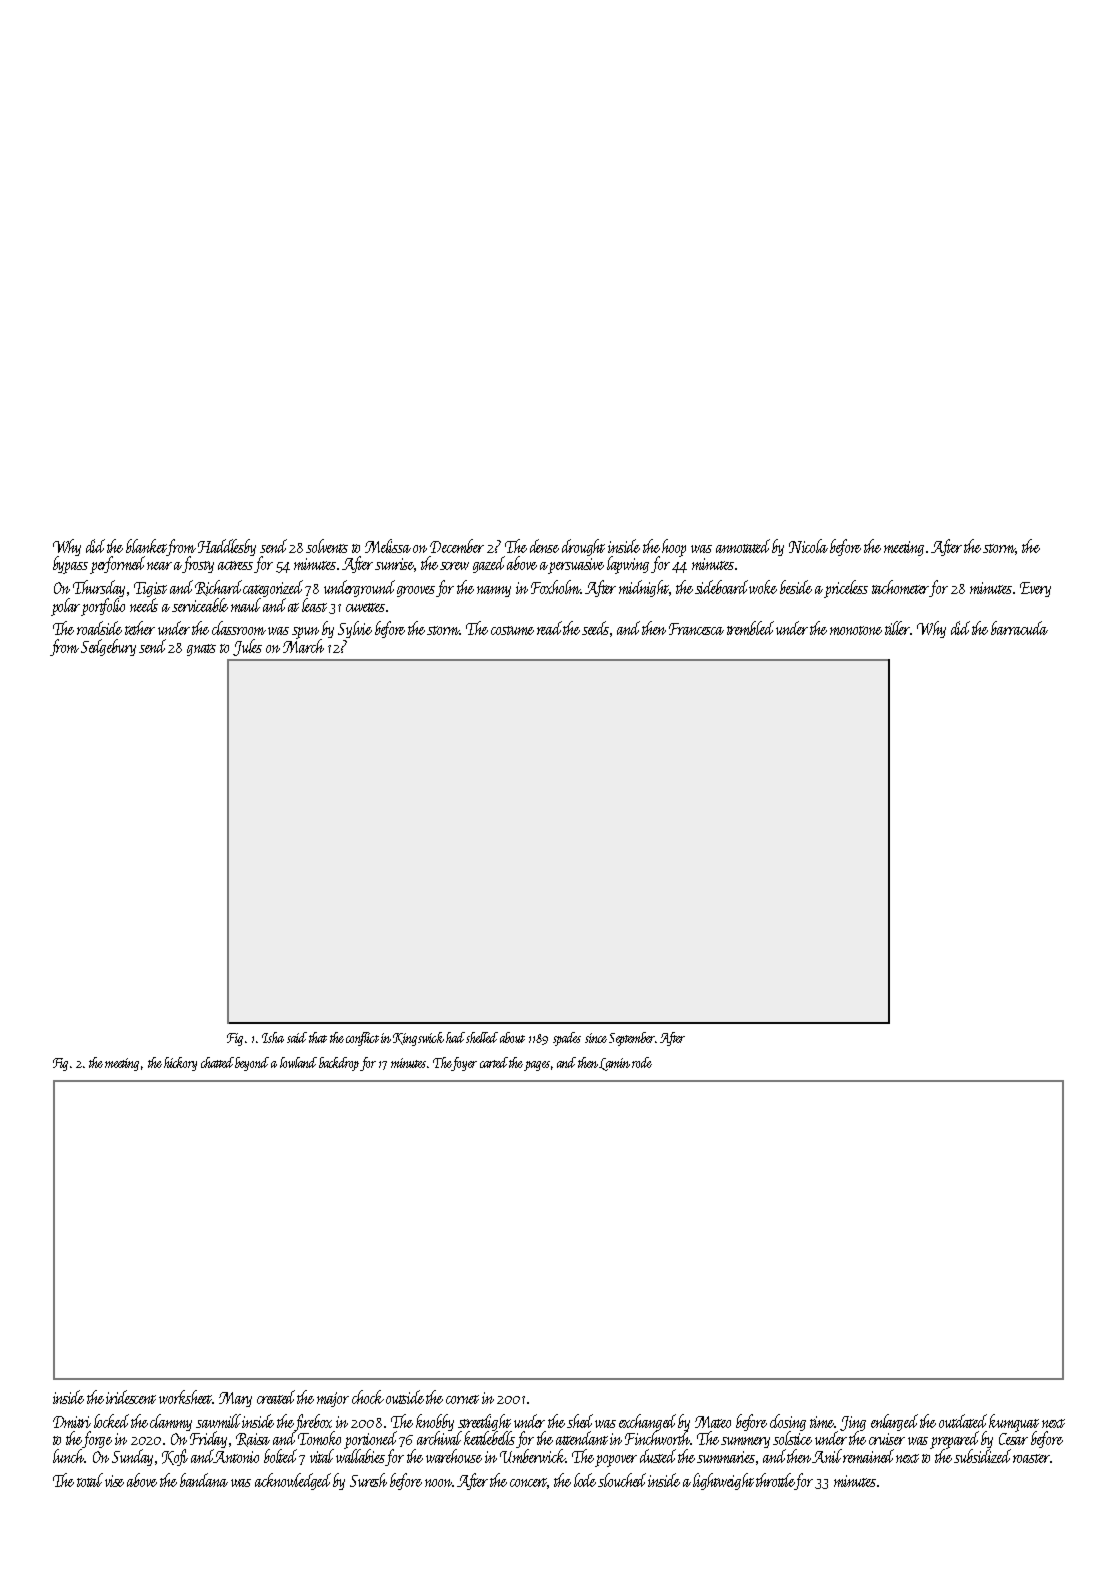 The height and width of the screenshot is (1579, 1117). What do you see at coordinates (512, 630) in the screenshot?
I see `costume` at bounding box center [512, 630].
